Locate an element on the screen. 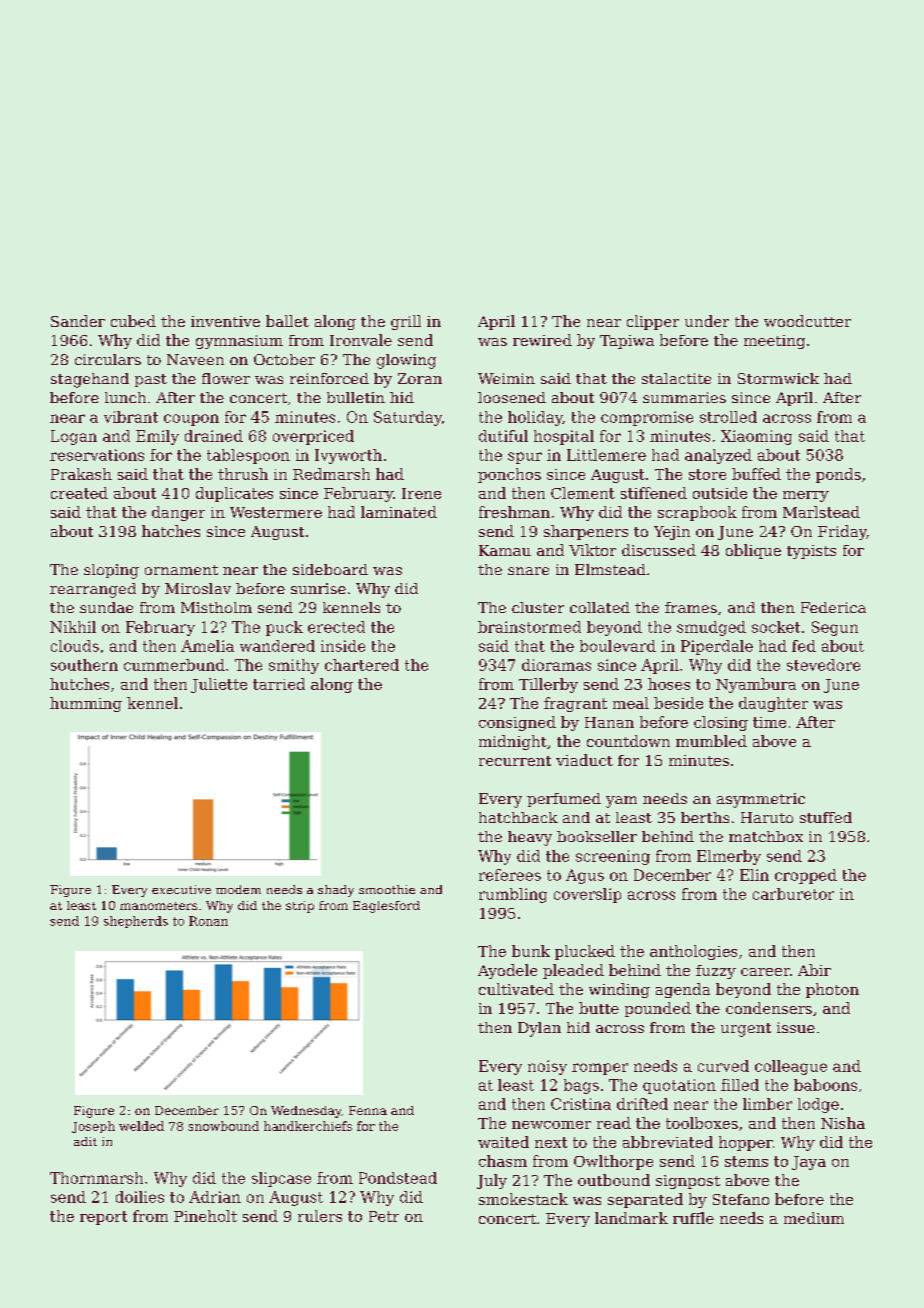  dutiful is located at coordinates (503, 436).
